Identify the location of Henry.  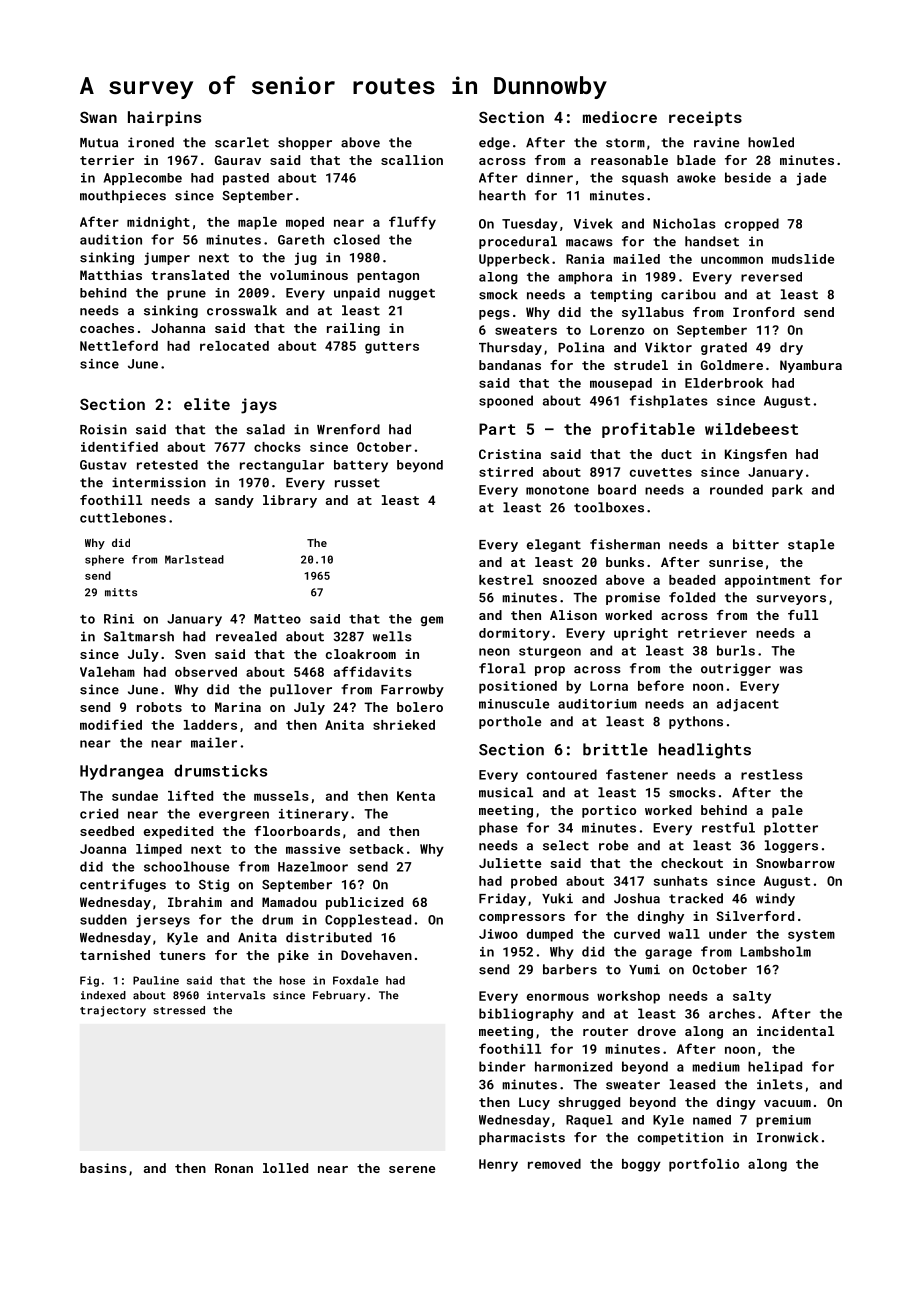
(498, 1165).
